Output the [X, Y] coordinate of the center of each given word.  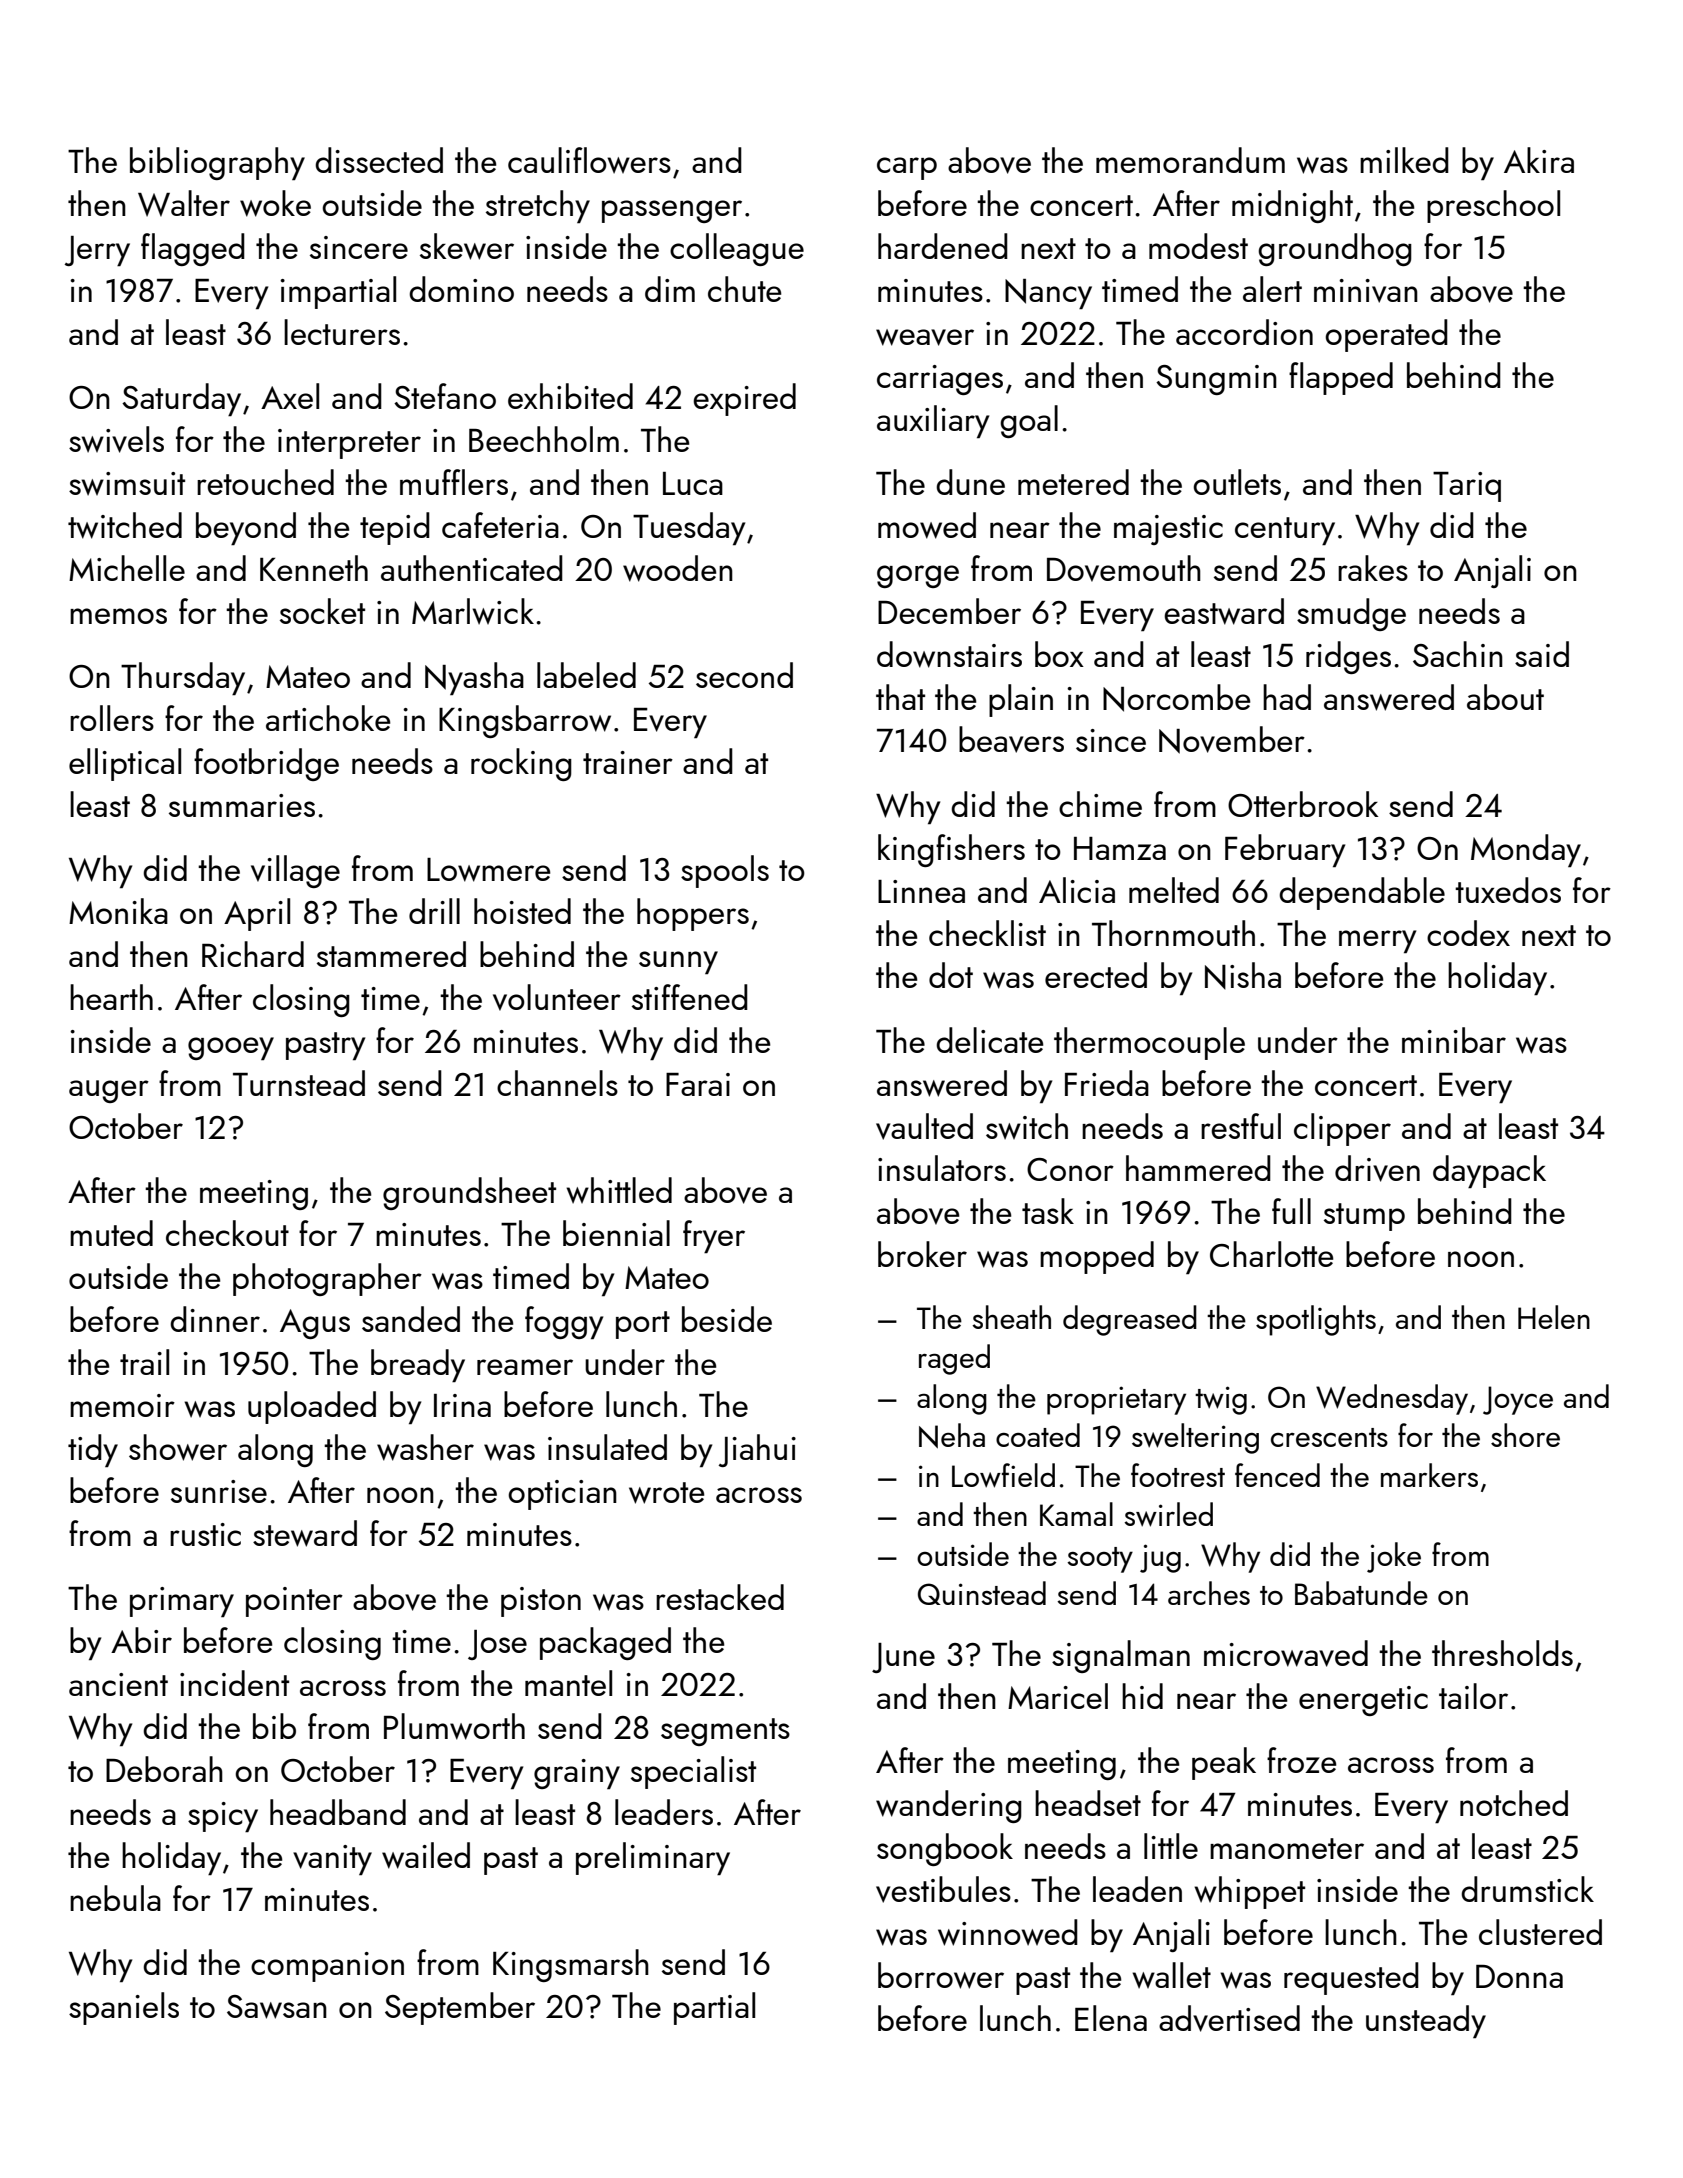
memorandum [1190, 160]
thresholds [1502, 1653]
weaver [925, 337]
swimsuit [127, 484]
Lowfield [1003, 1475]
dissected [379, 160]
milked [1404, 160]
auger [109, 1091]
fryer [714, 1236]
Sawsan [277, 2007]
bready [418, 1365]
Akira [1539, 160]
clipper [1342, 1129]
